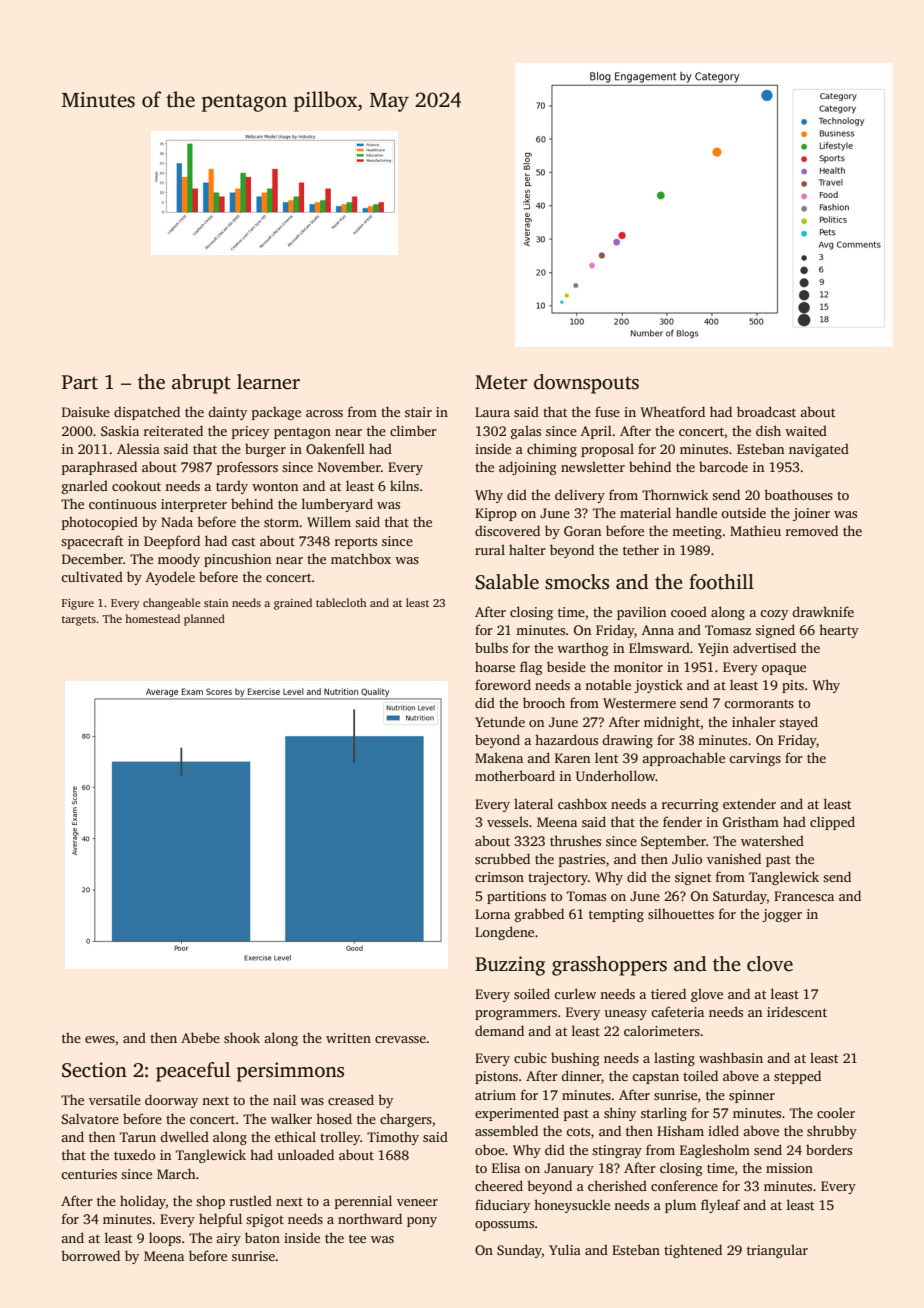  What do you see at coordinates (418, 412) in the image?
I see `stair` at bounding box center [418, 412].
